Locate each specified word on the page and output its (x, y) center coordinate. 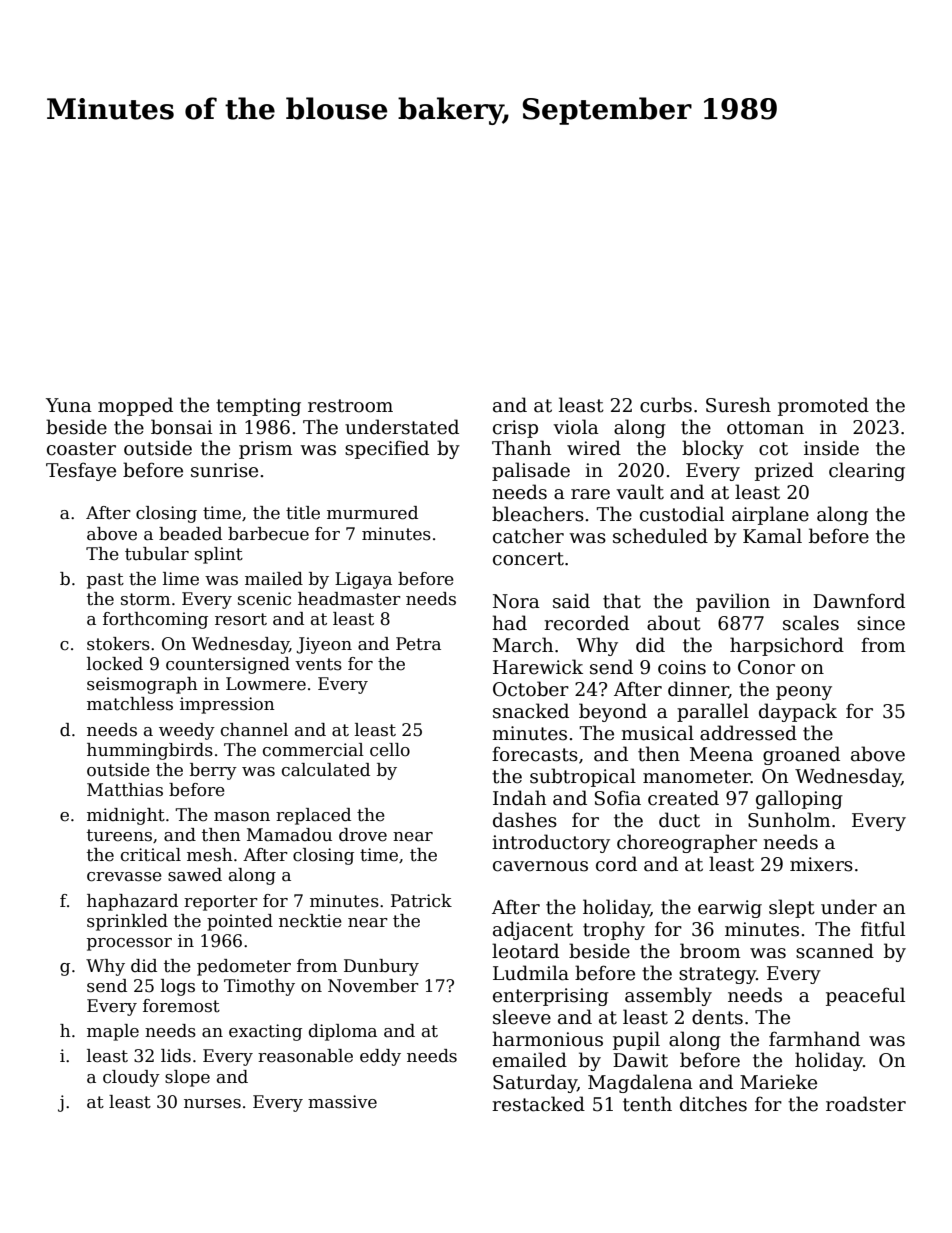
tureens (119, 835)
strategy (717, 975)
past (105, 581)
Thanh (521, 448)
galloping (799, 799)
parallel (713, 712)
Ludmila (531, 973)
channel (254, 730)
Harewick (538, 667)
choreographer (687, 843)
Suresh (738, 405)
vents (318, 664)
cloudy (131, 1078)
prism (265, 450)
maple (113, 1032)
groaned (801, 755)
